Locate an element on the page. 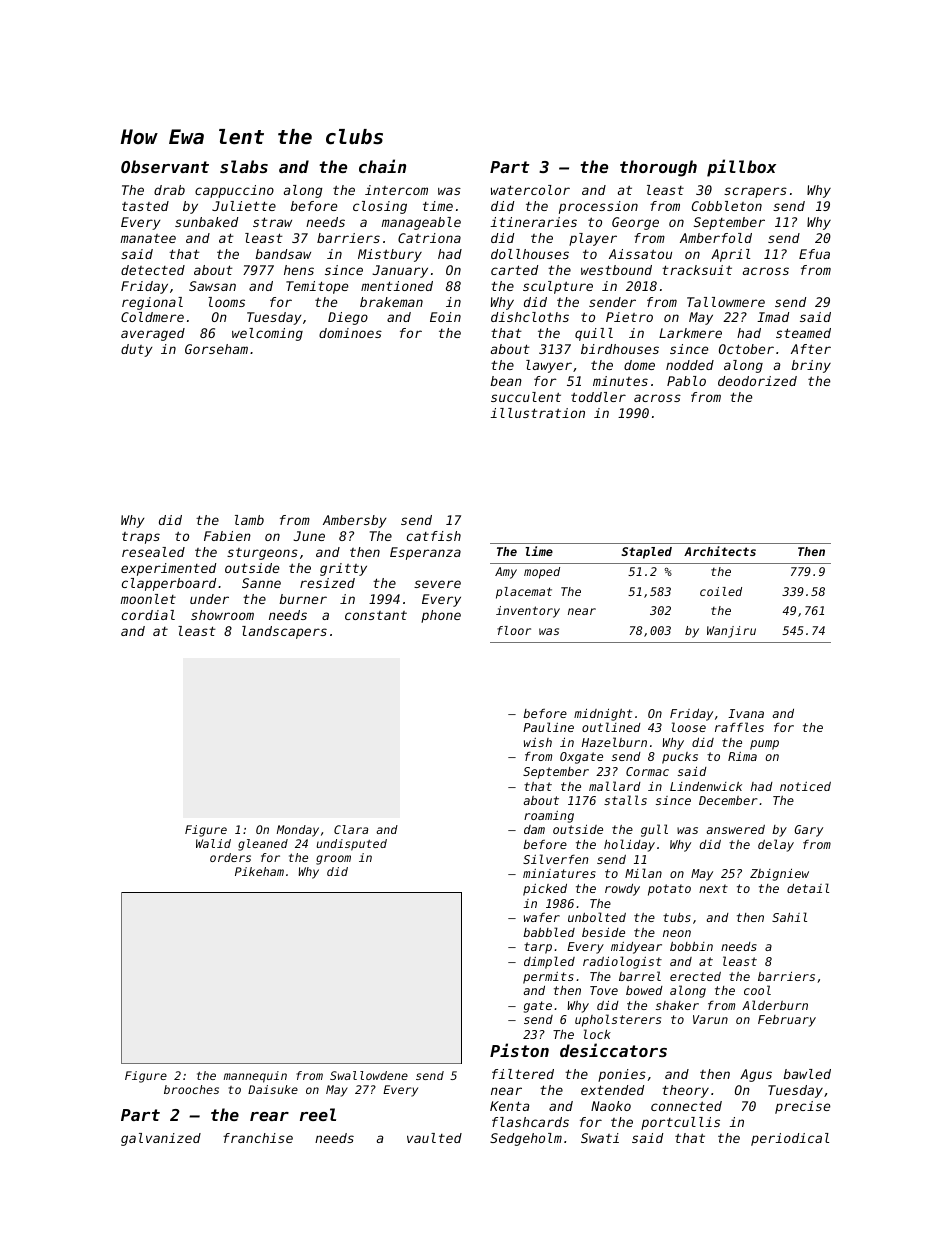 This page has width=952, height=1233. illustration is located at coordinates (538, 413).
